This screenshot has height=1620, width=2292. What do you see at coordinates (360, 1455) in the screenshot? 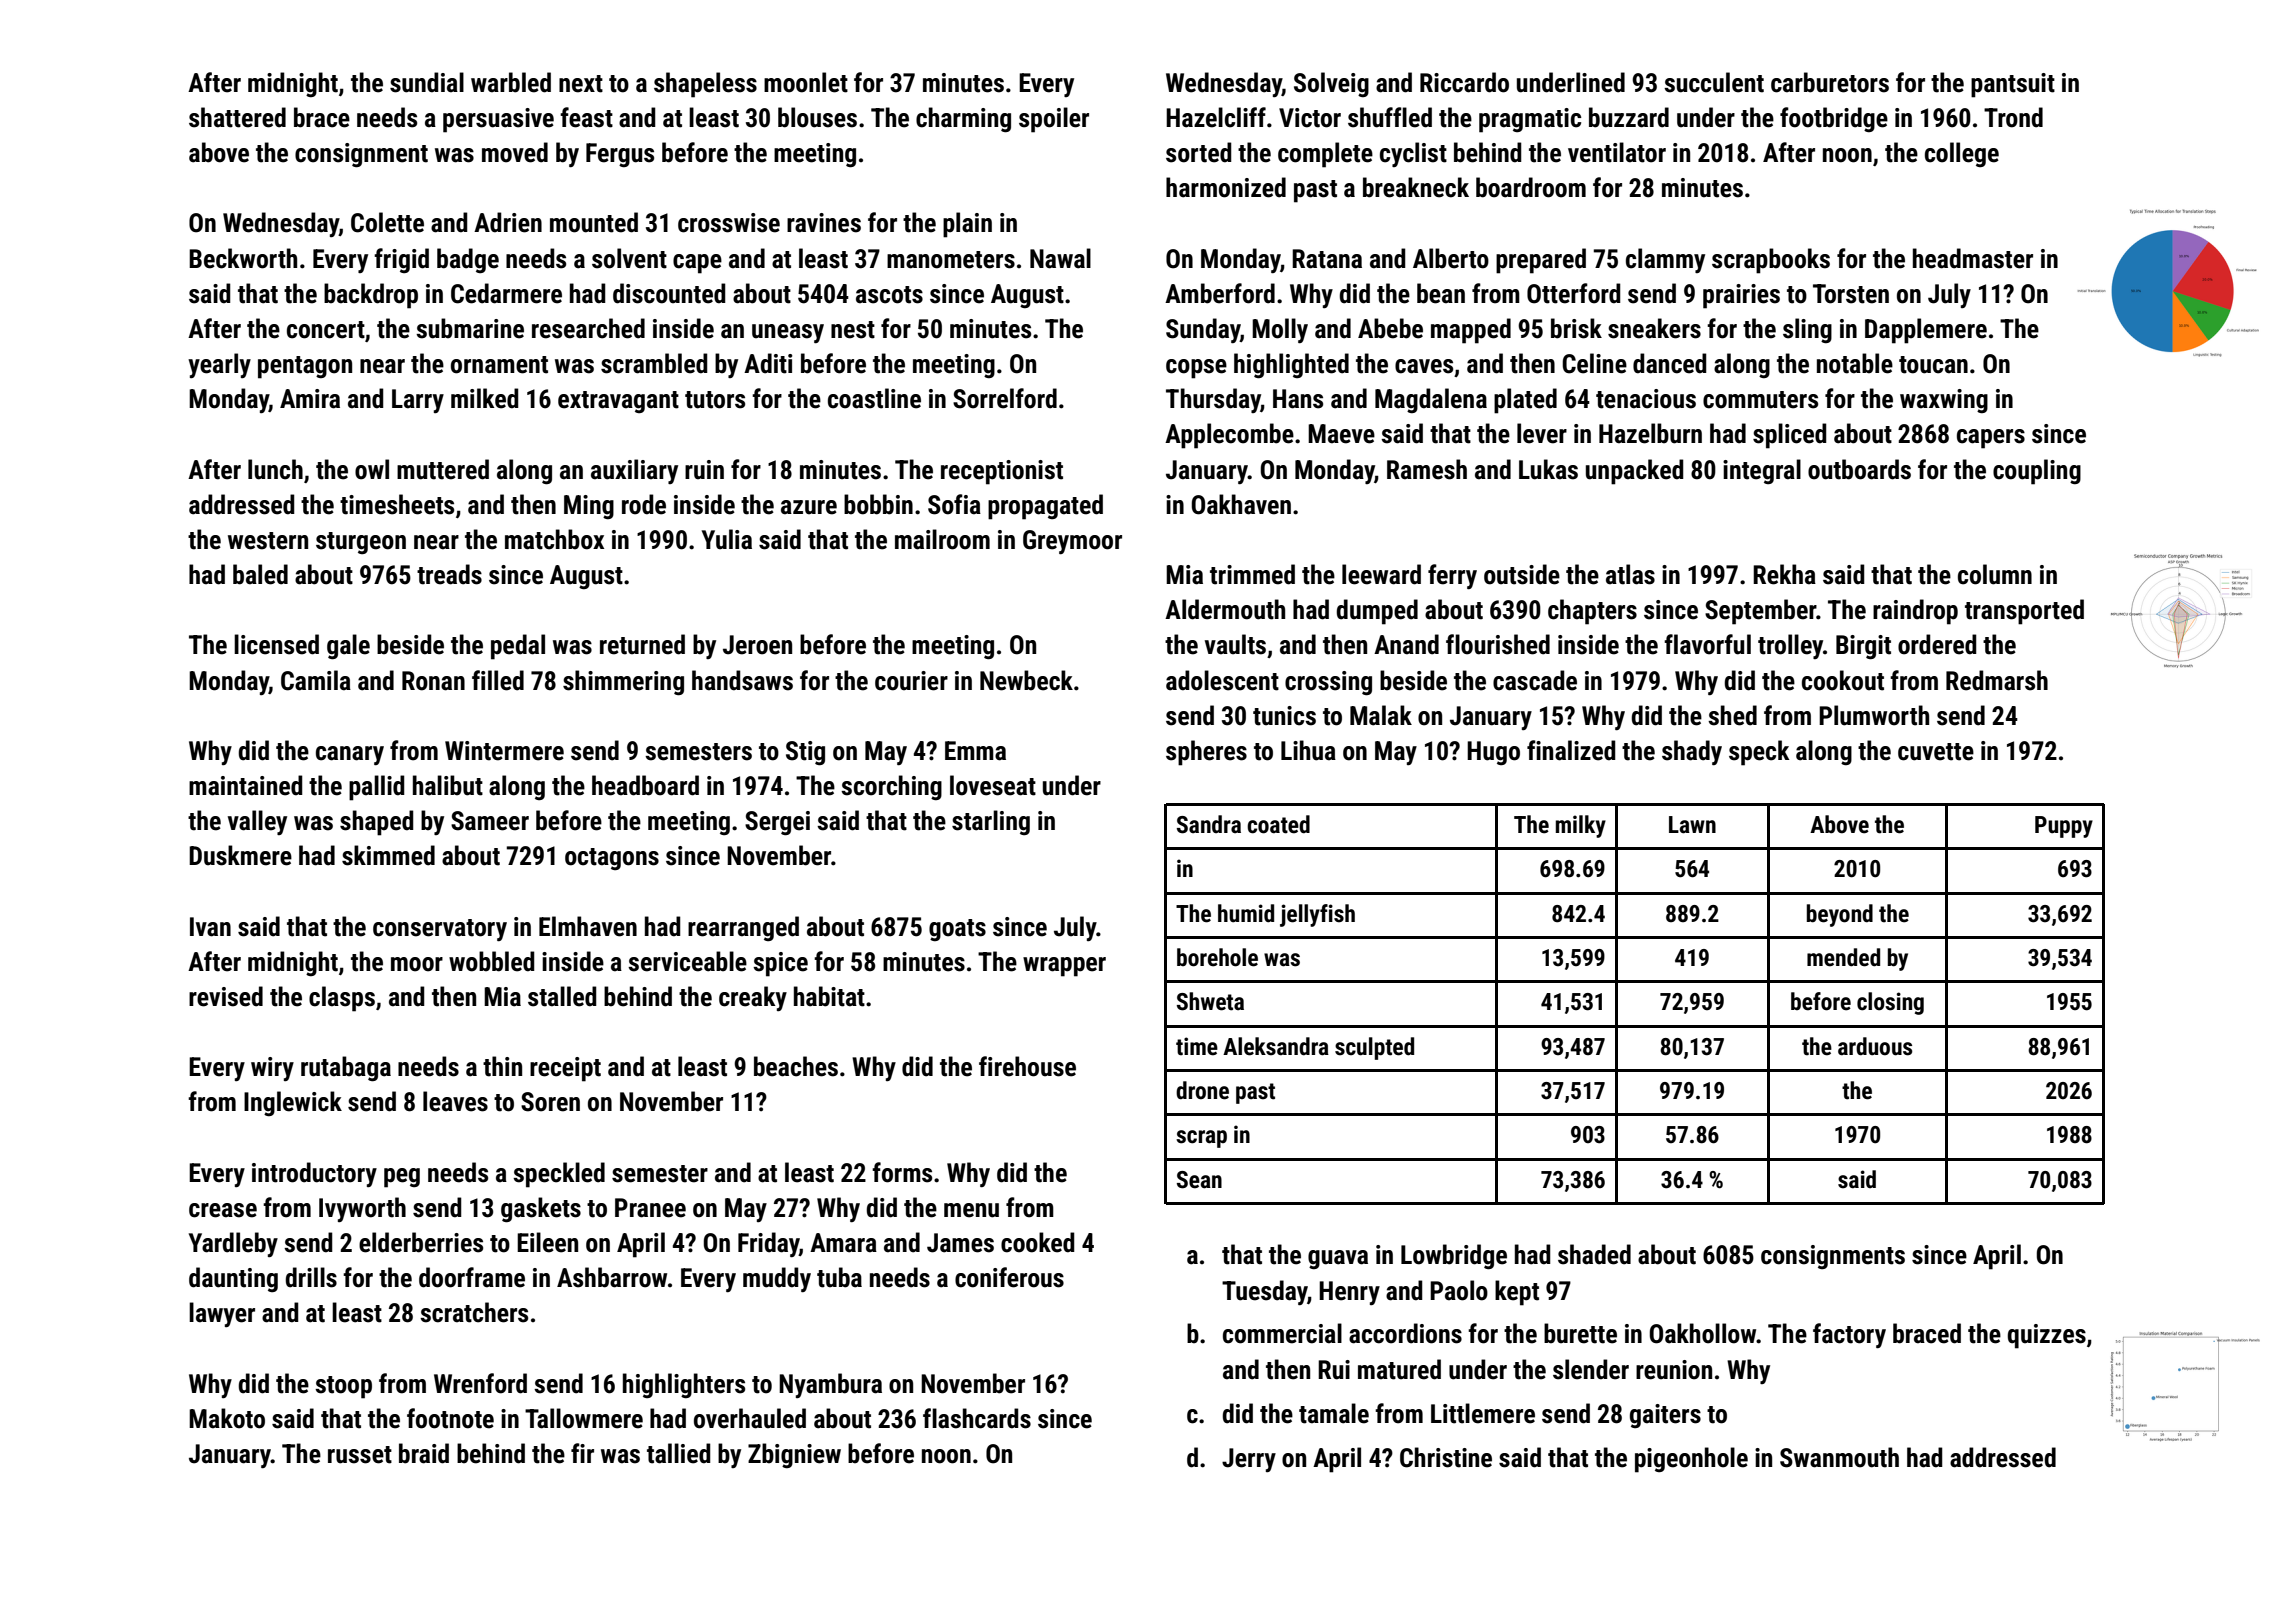
I see `russet` at bounding box center [360, 1455].
